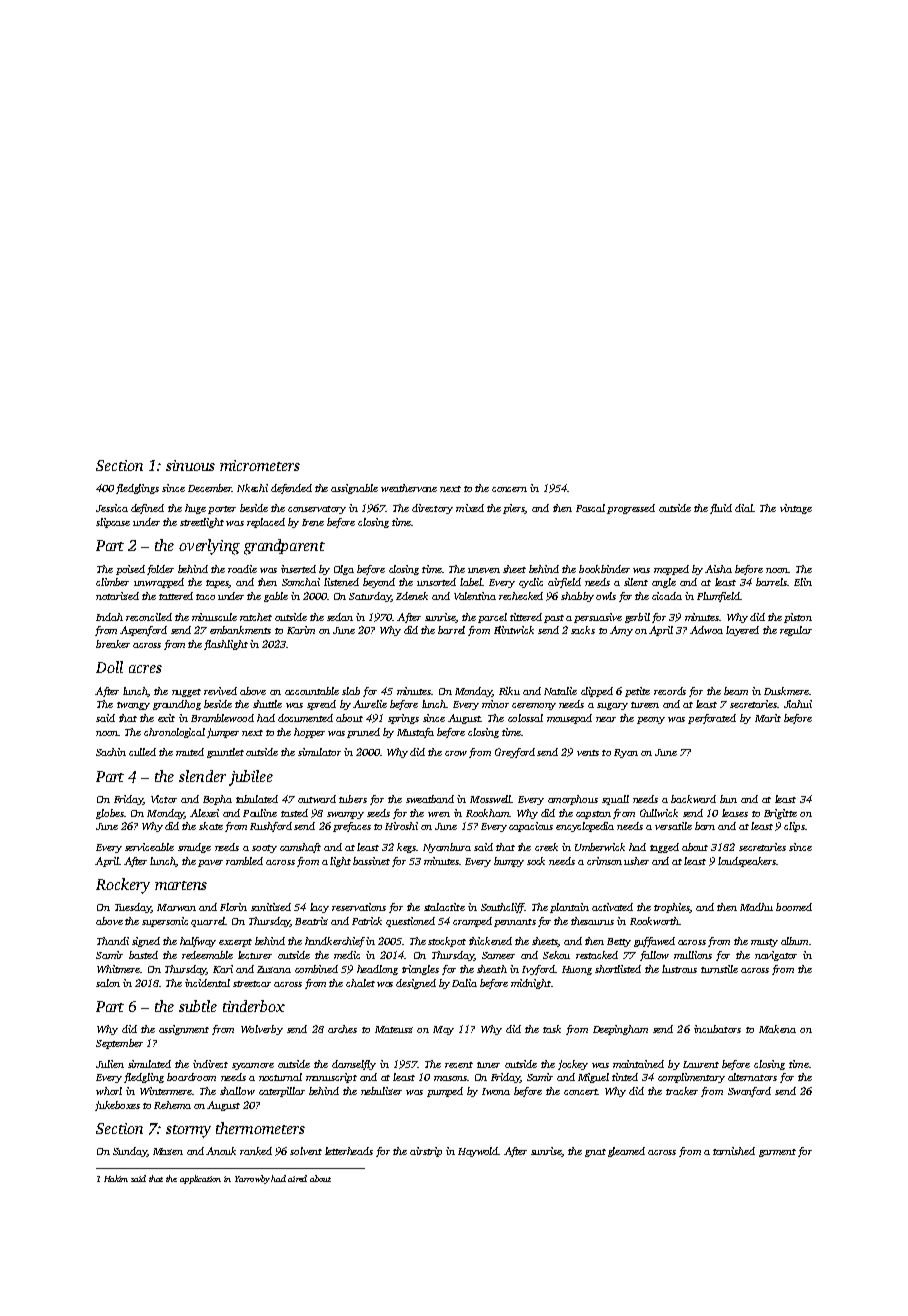  Describe the element at coordinates (503, 908) in the page. I see `Southcliff` at that location.
